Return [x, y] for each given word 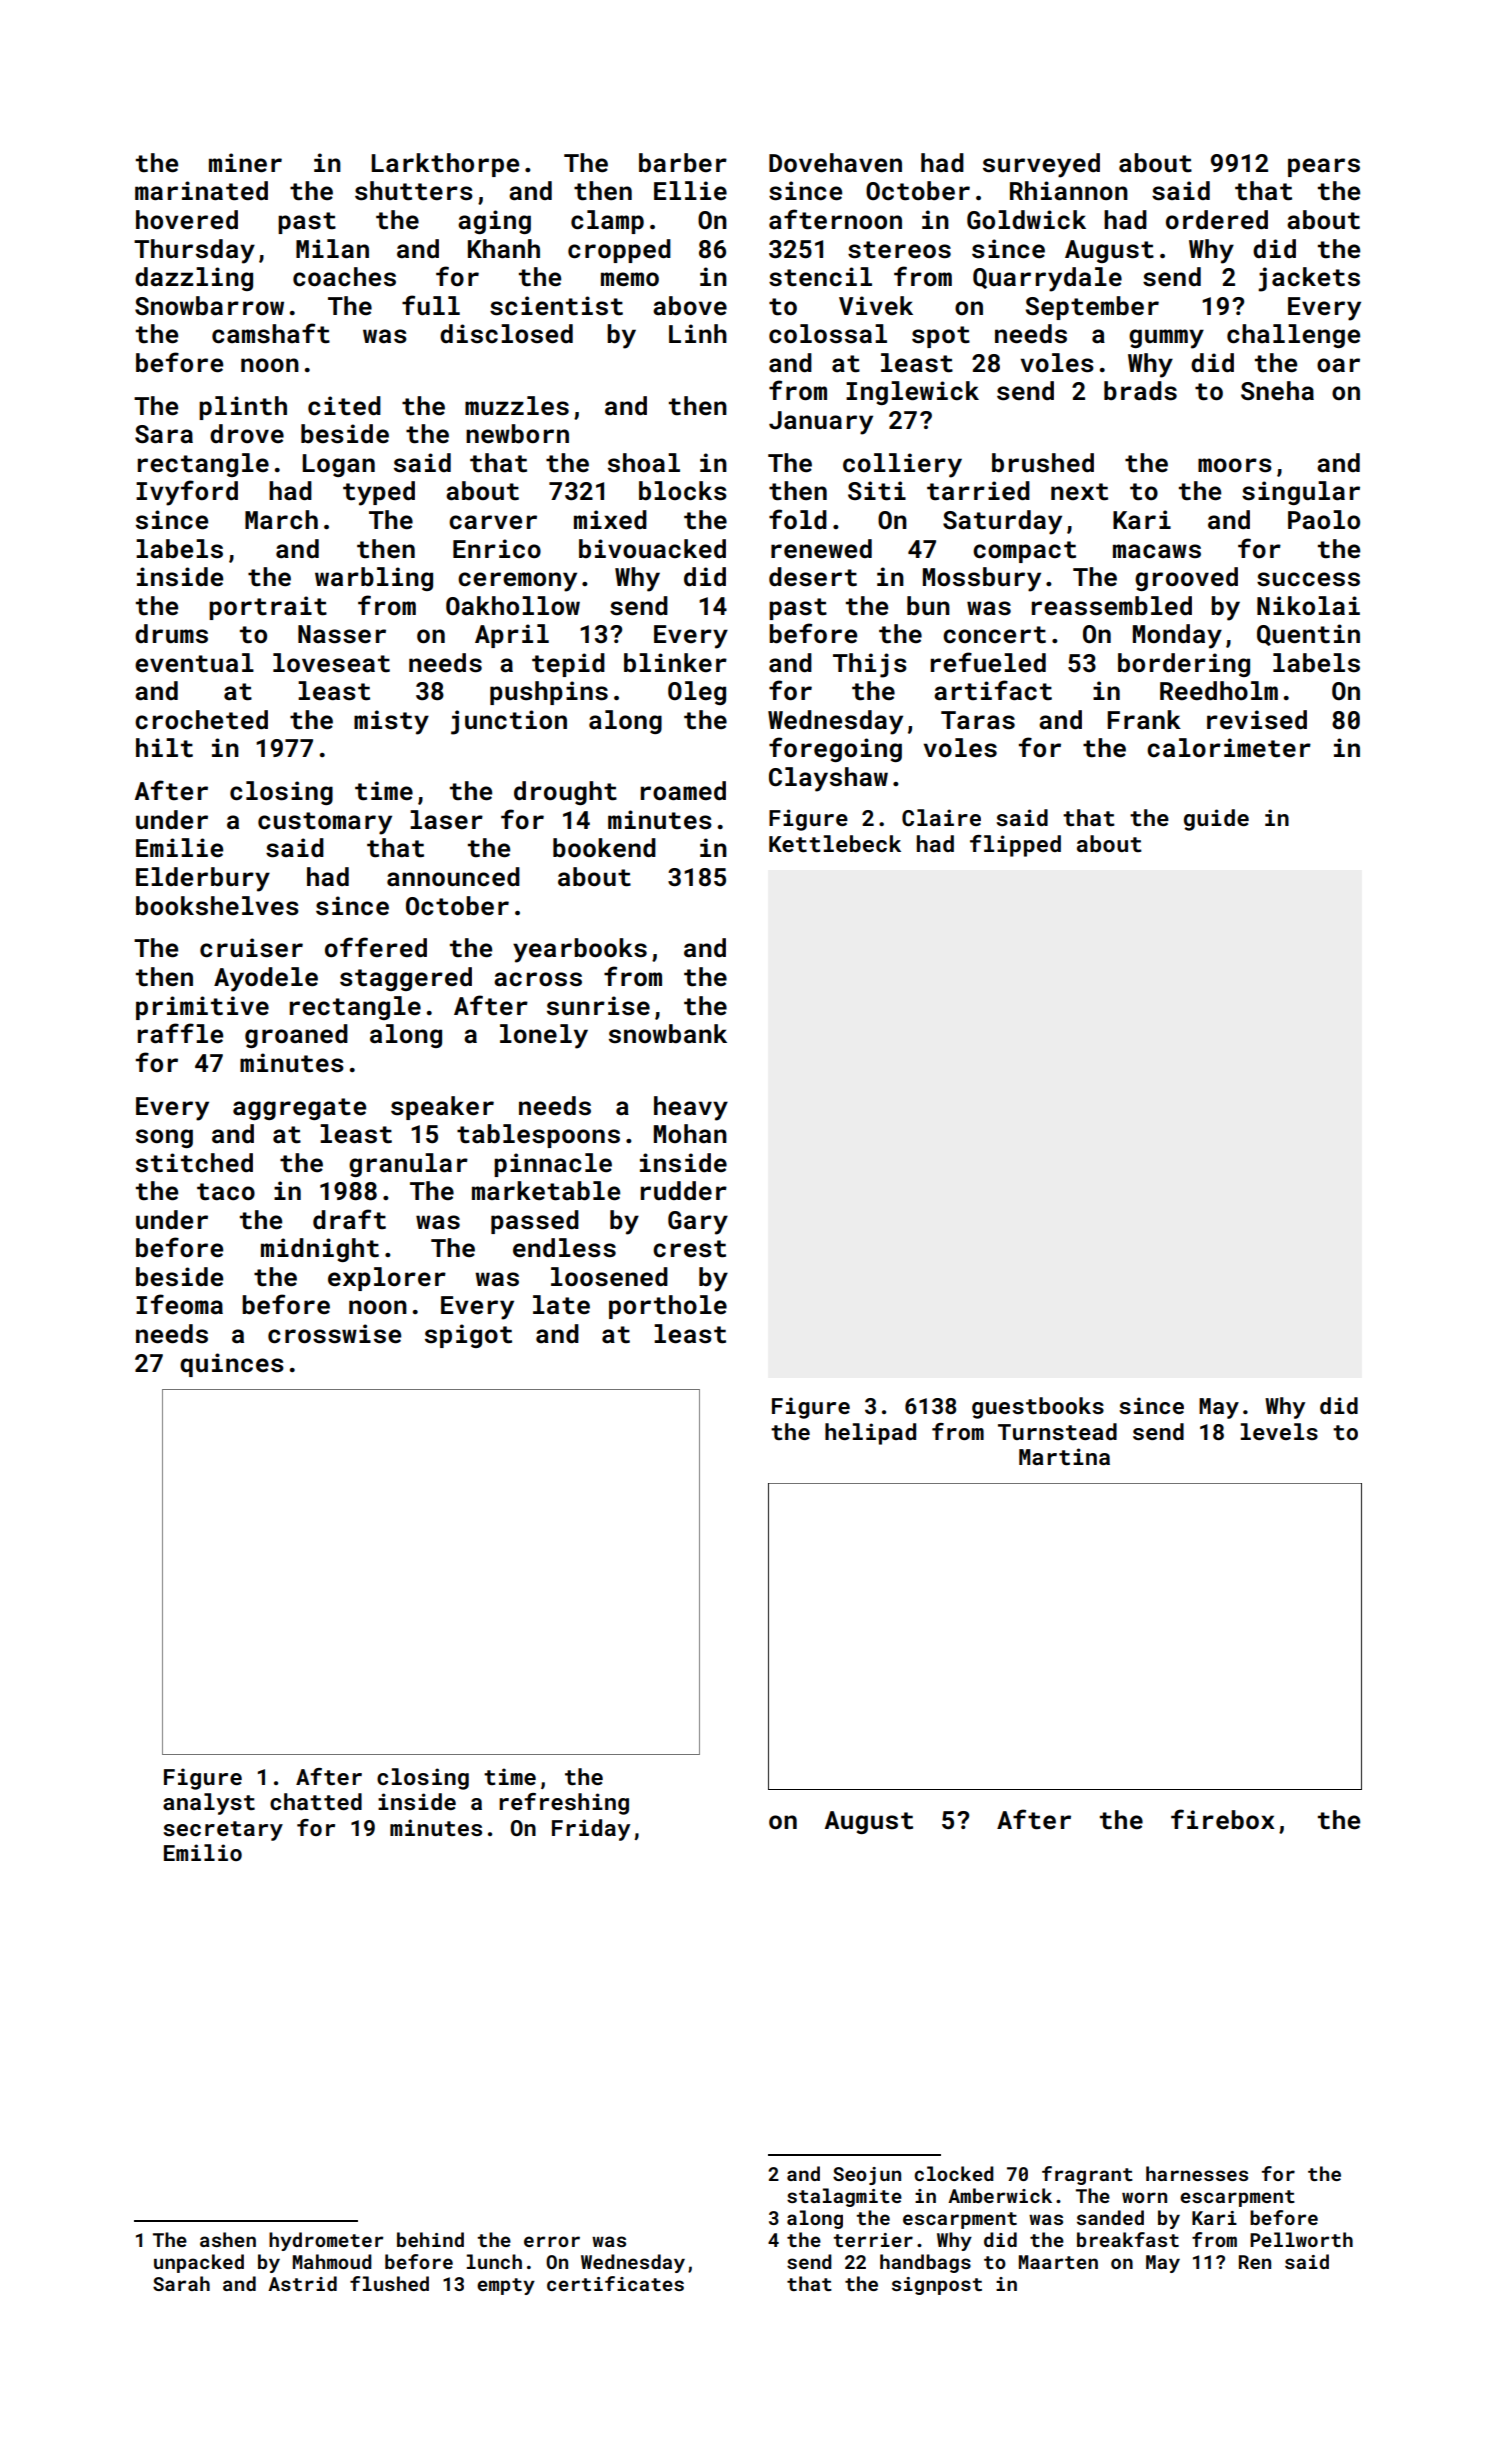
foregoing [835, 749]
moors [1235, 465]
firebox [1223, 1819]
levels [1279, 1431]
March [281, 520]
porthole [668, 1307]
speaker [442, 1108]
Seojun [867, 2176]
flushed [389, 2283]
